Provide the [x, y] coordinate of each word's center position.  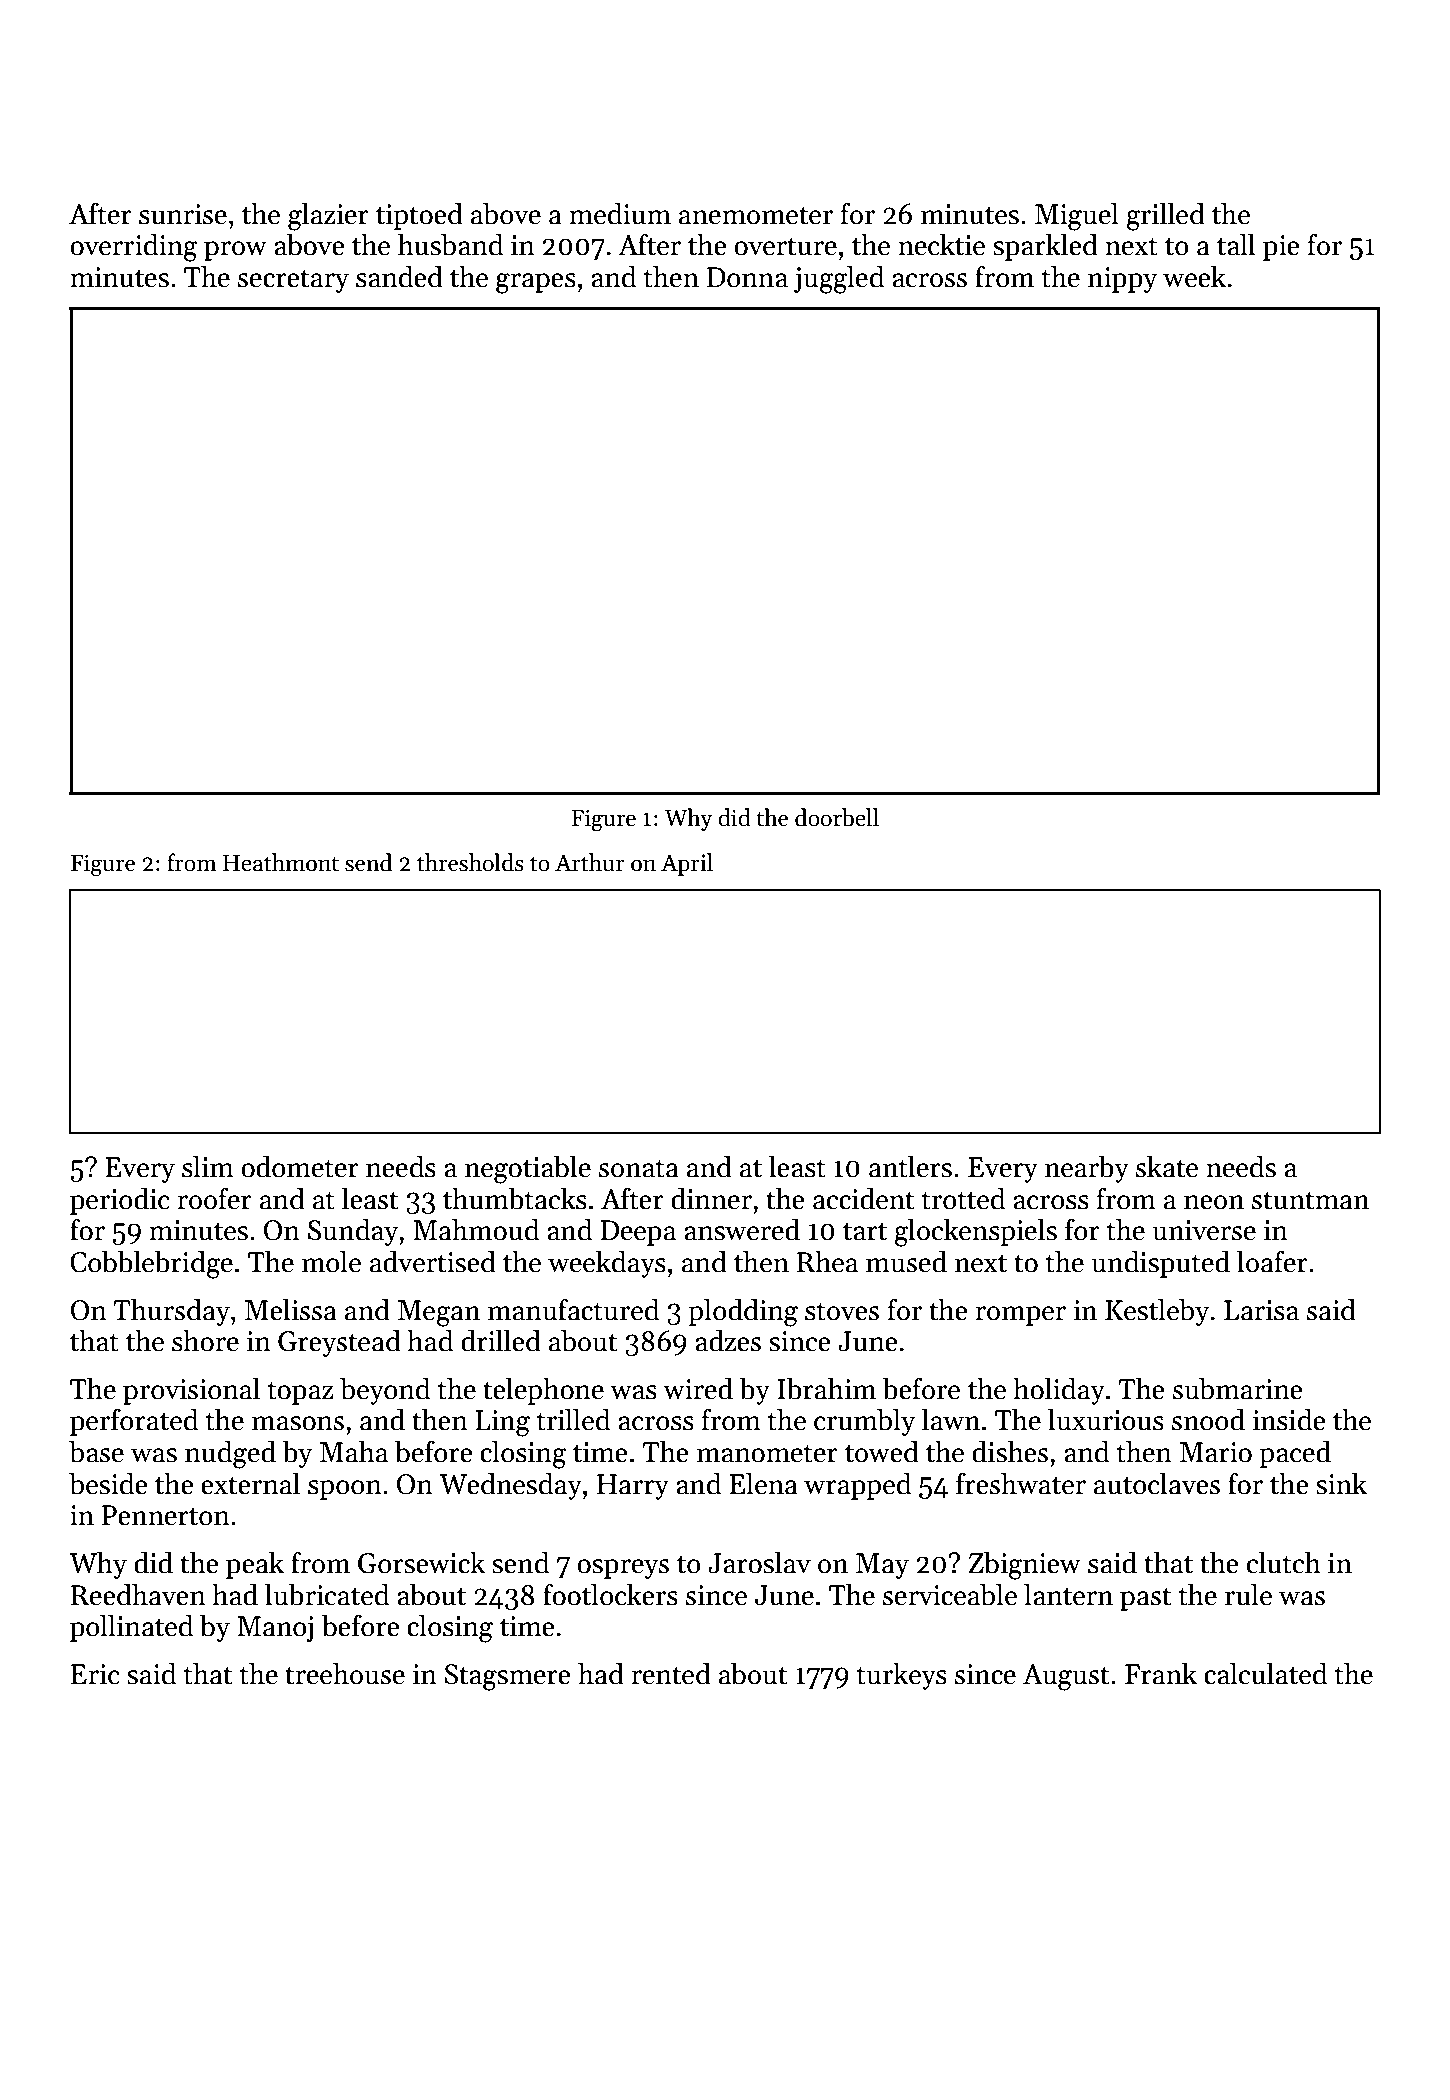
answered [742, 1229]
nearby [1086, 1169]
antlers [910, 1166]
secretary [293, 281]
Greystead [339, 1343]
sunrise [183, 214]
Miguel [1077, 216]
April [687, 864]
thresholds [470, 862]
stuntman [1310, 1200]
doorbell [837, 817]
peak [255, 1565]
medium [620, 213]
